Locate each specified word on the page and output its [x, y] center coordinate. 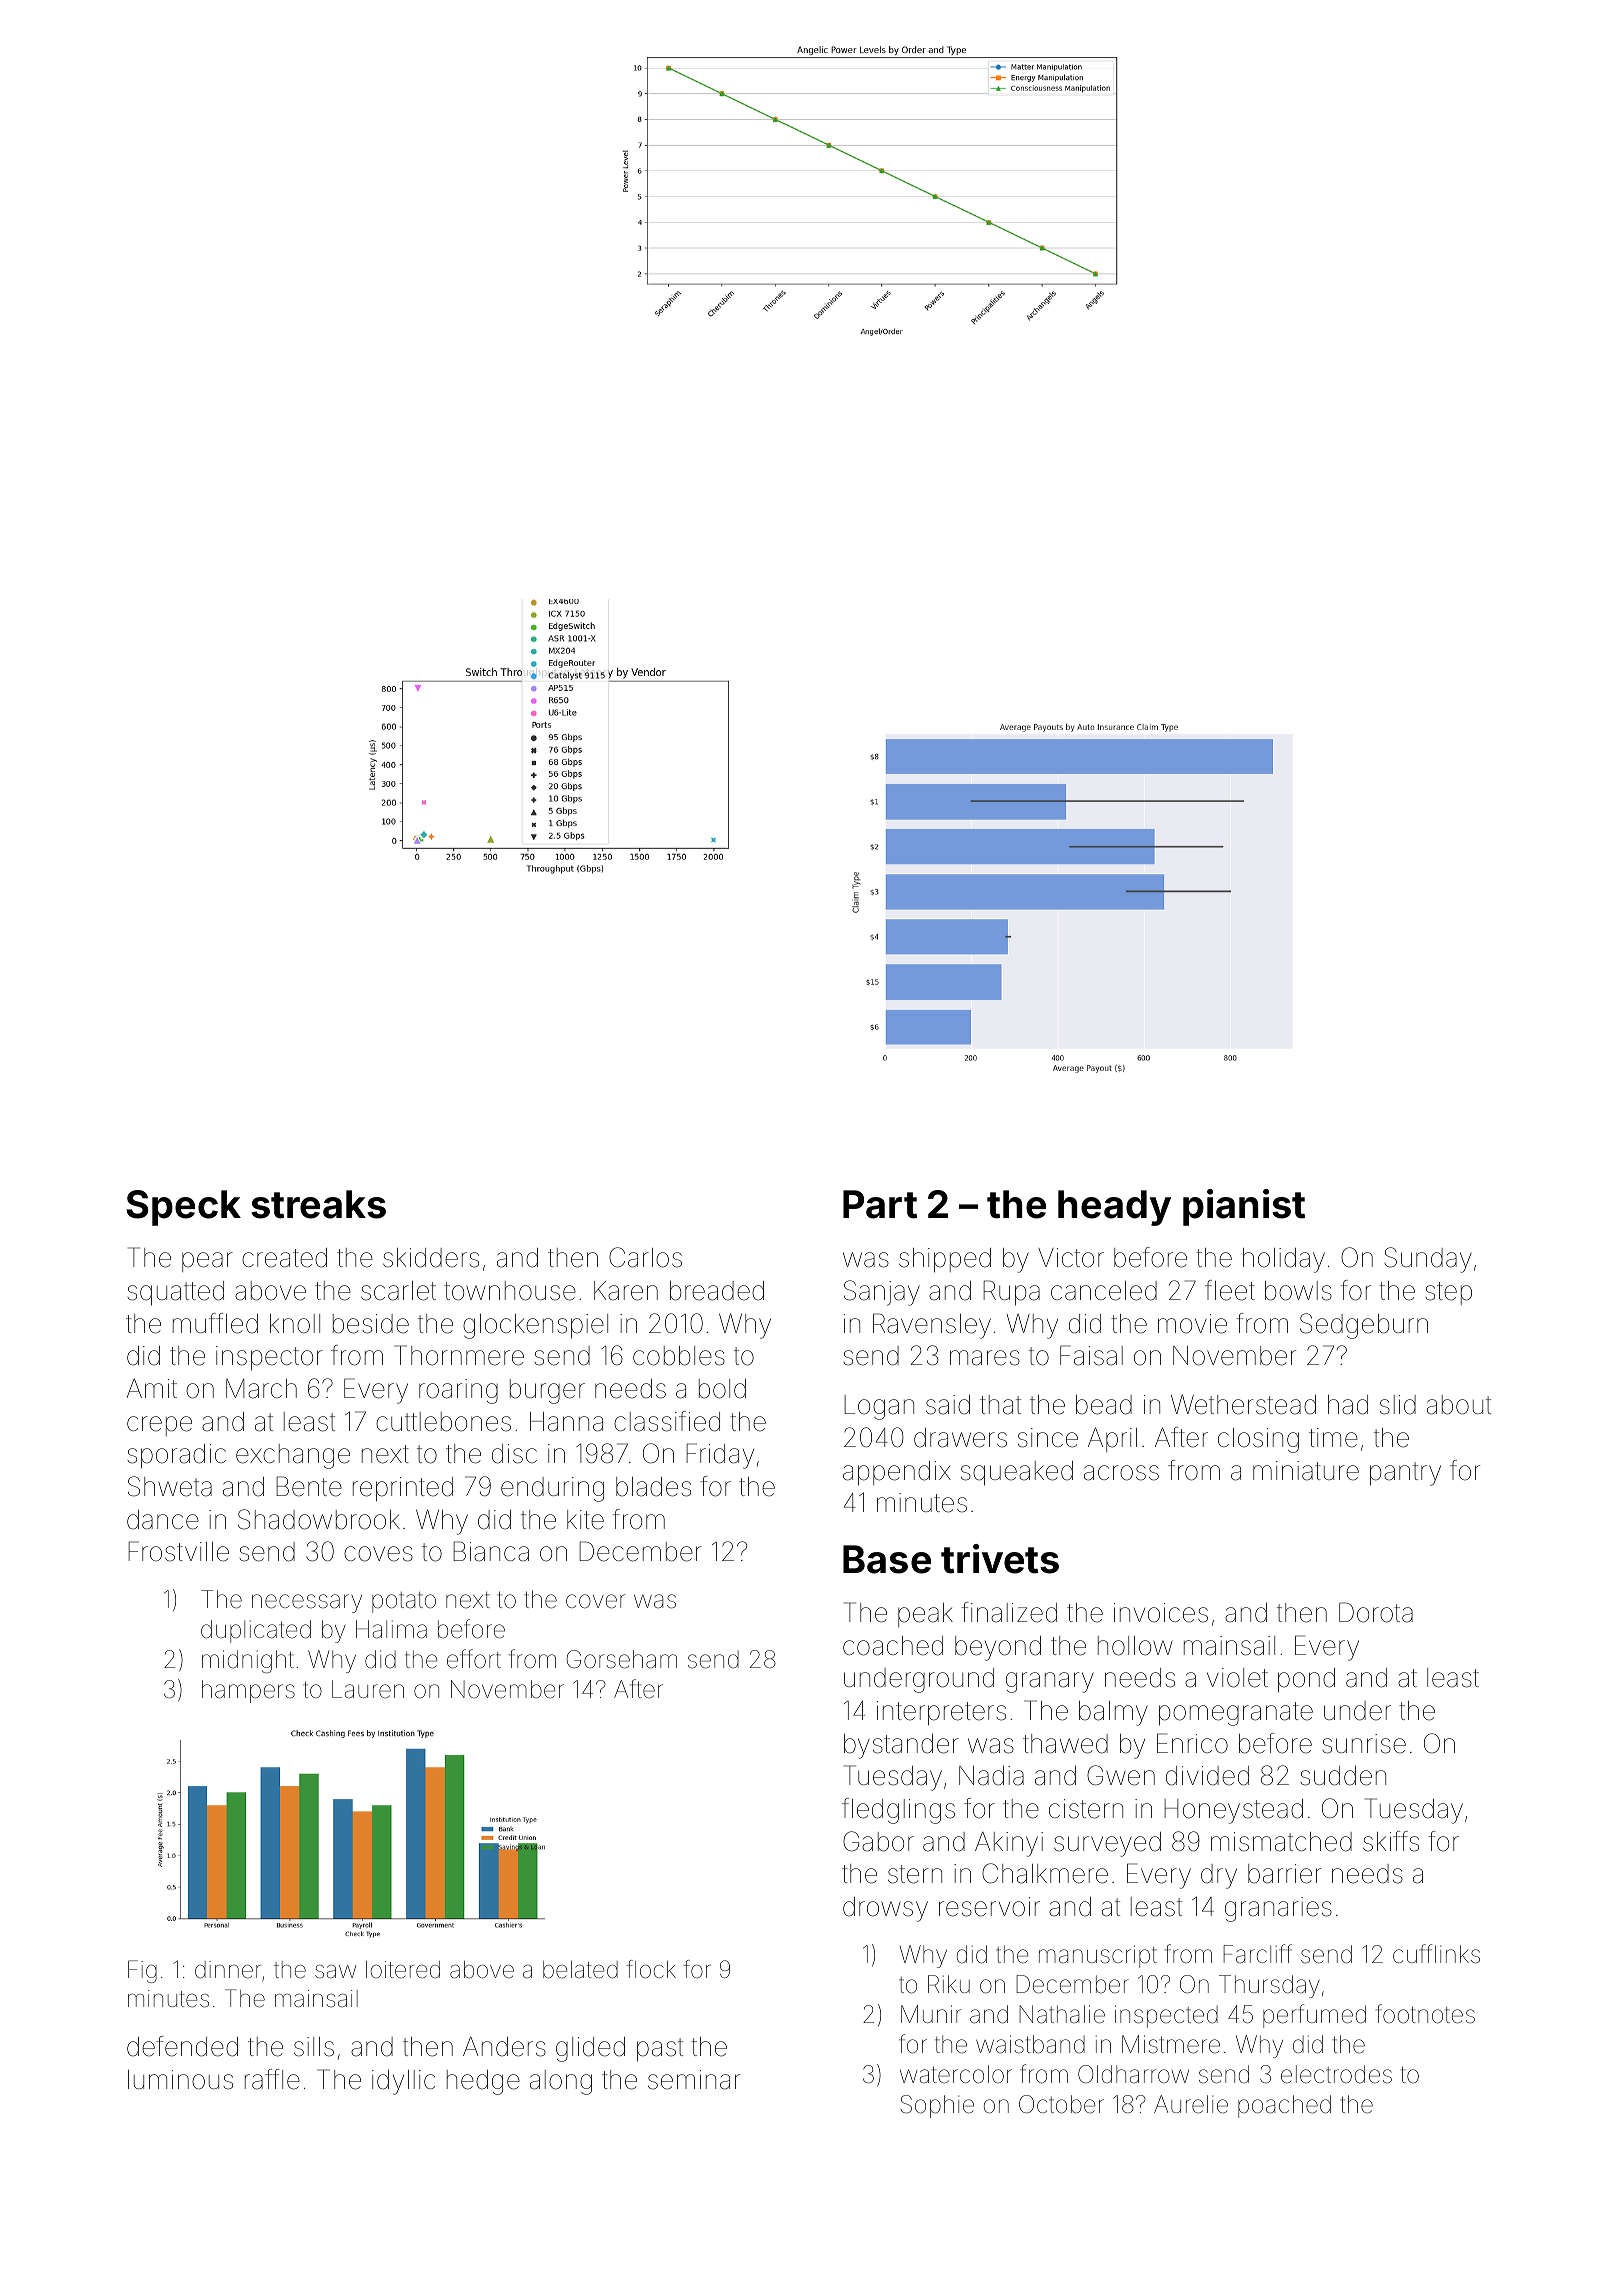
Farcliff [1258, 1954]
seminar [694, 2080]
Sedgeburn [1364, 1326]
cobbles [679, 1356]
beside [371, 1324]
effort [474, 1659]
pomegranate [1236, 1714]
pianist [1244, 1207]
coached [893, 1646]
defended [182, 2046]
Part [880, 1204]
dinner [228, 1970]
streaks [318, 1204]
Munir [931, 2014]
